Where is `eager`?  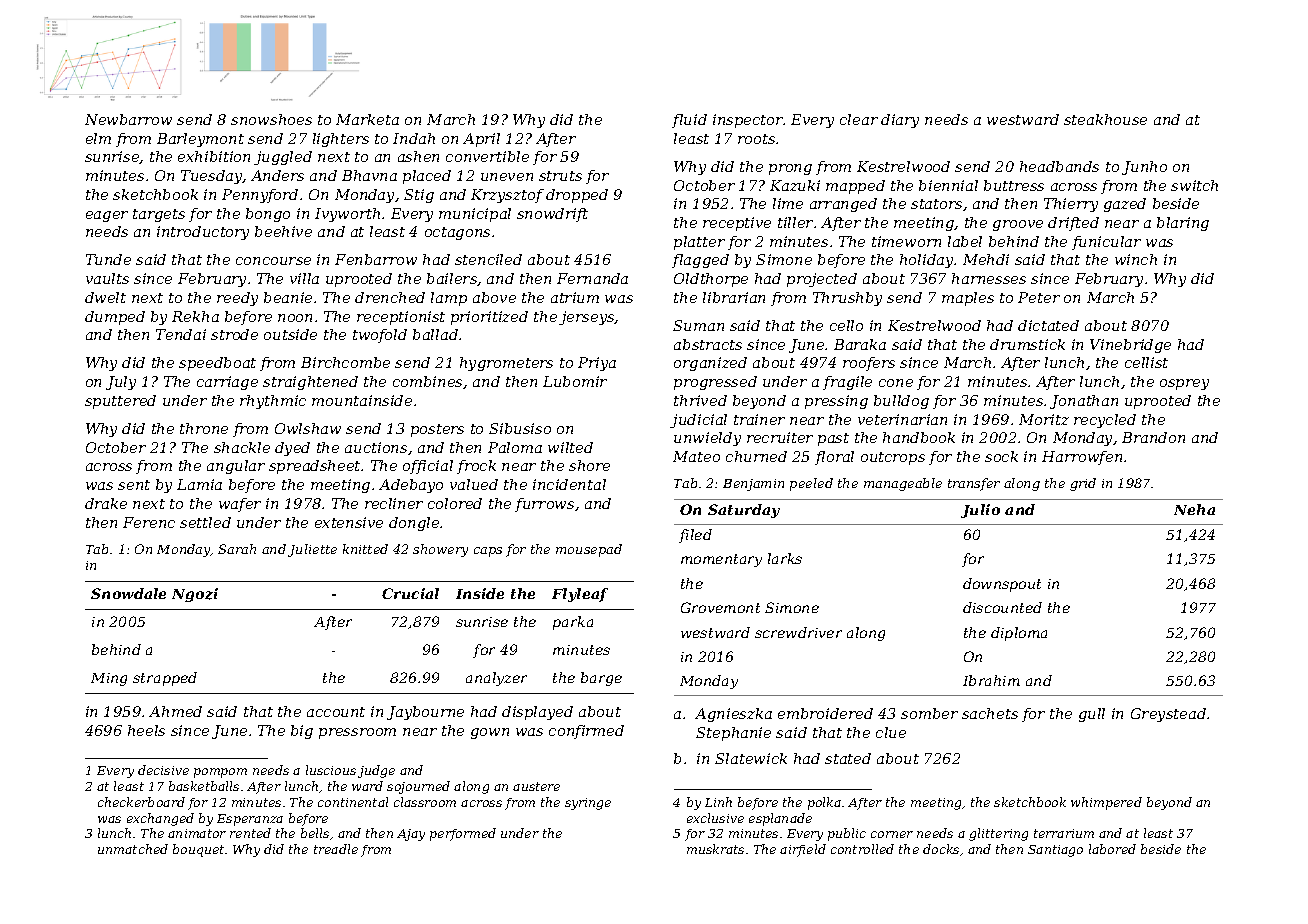
eager is located at coordinates (107, 216).
